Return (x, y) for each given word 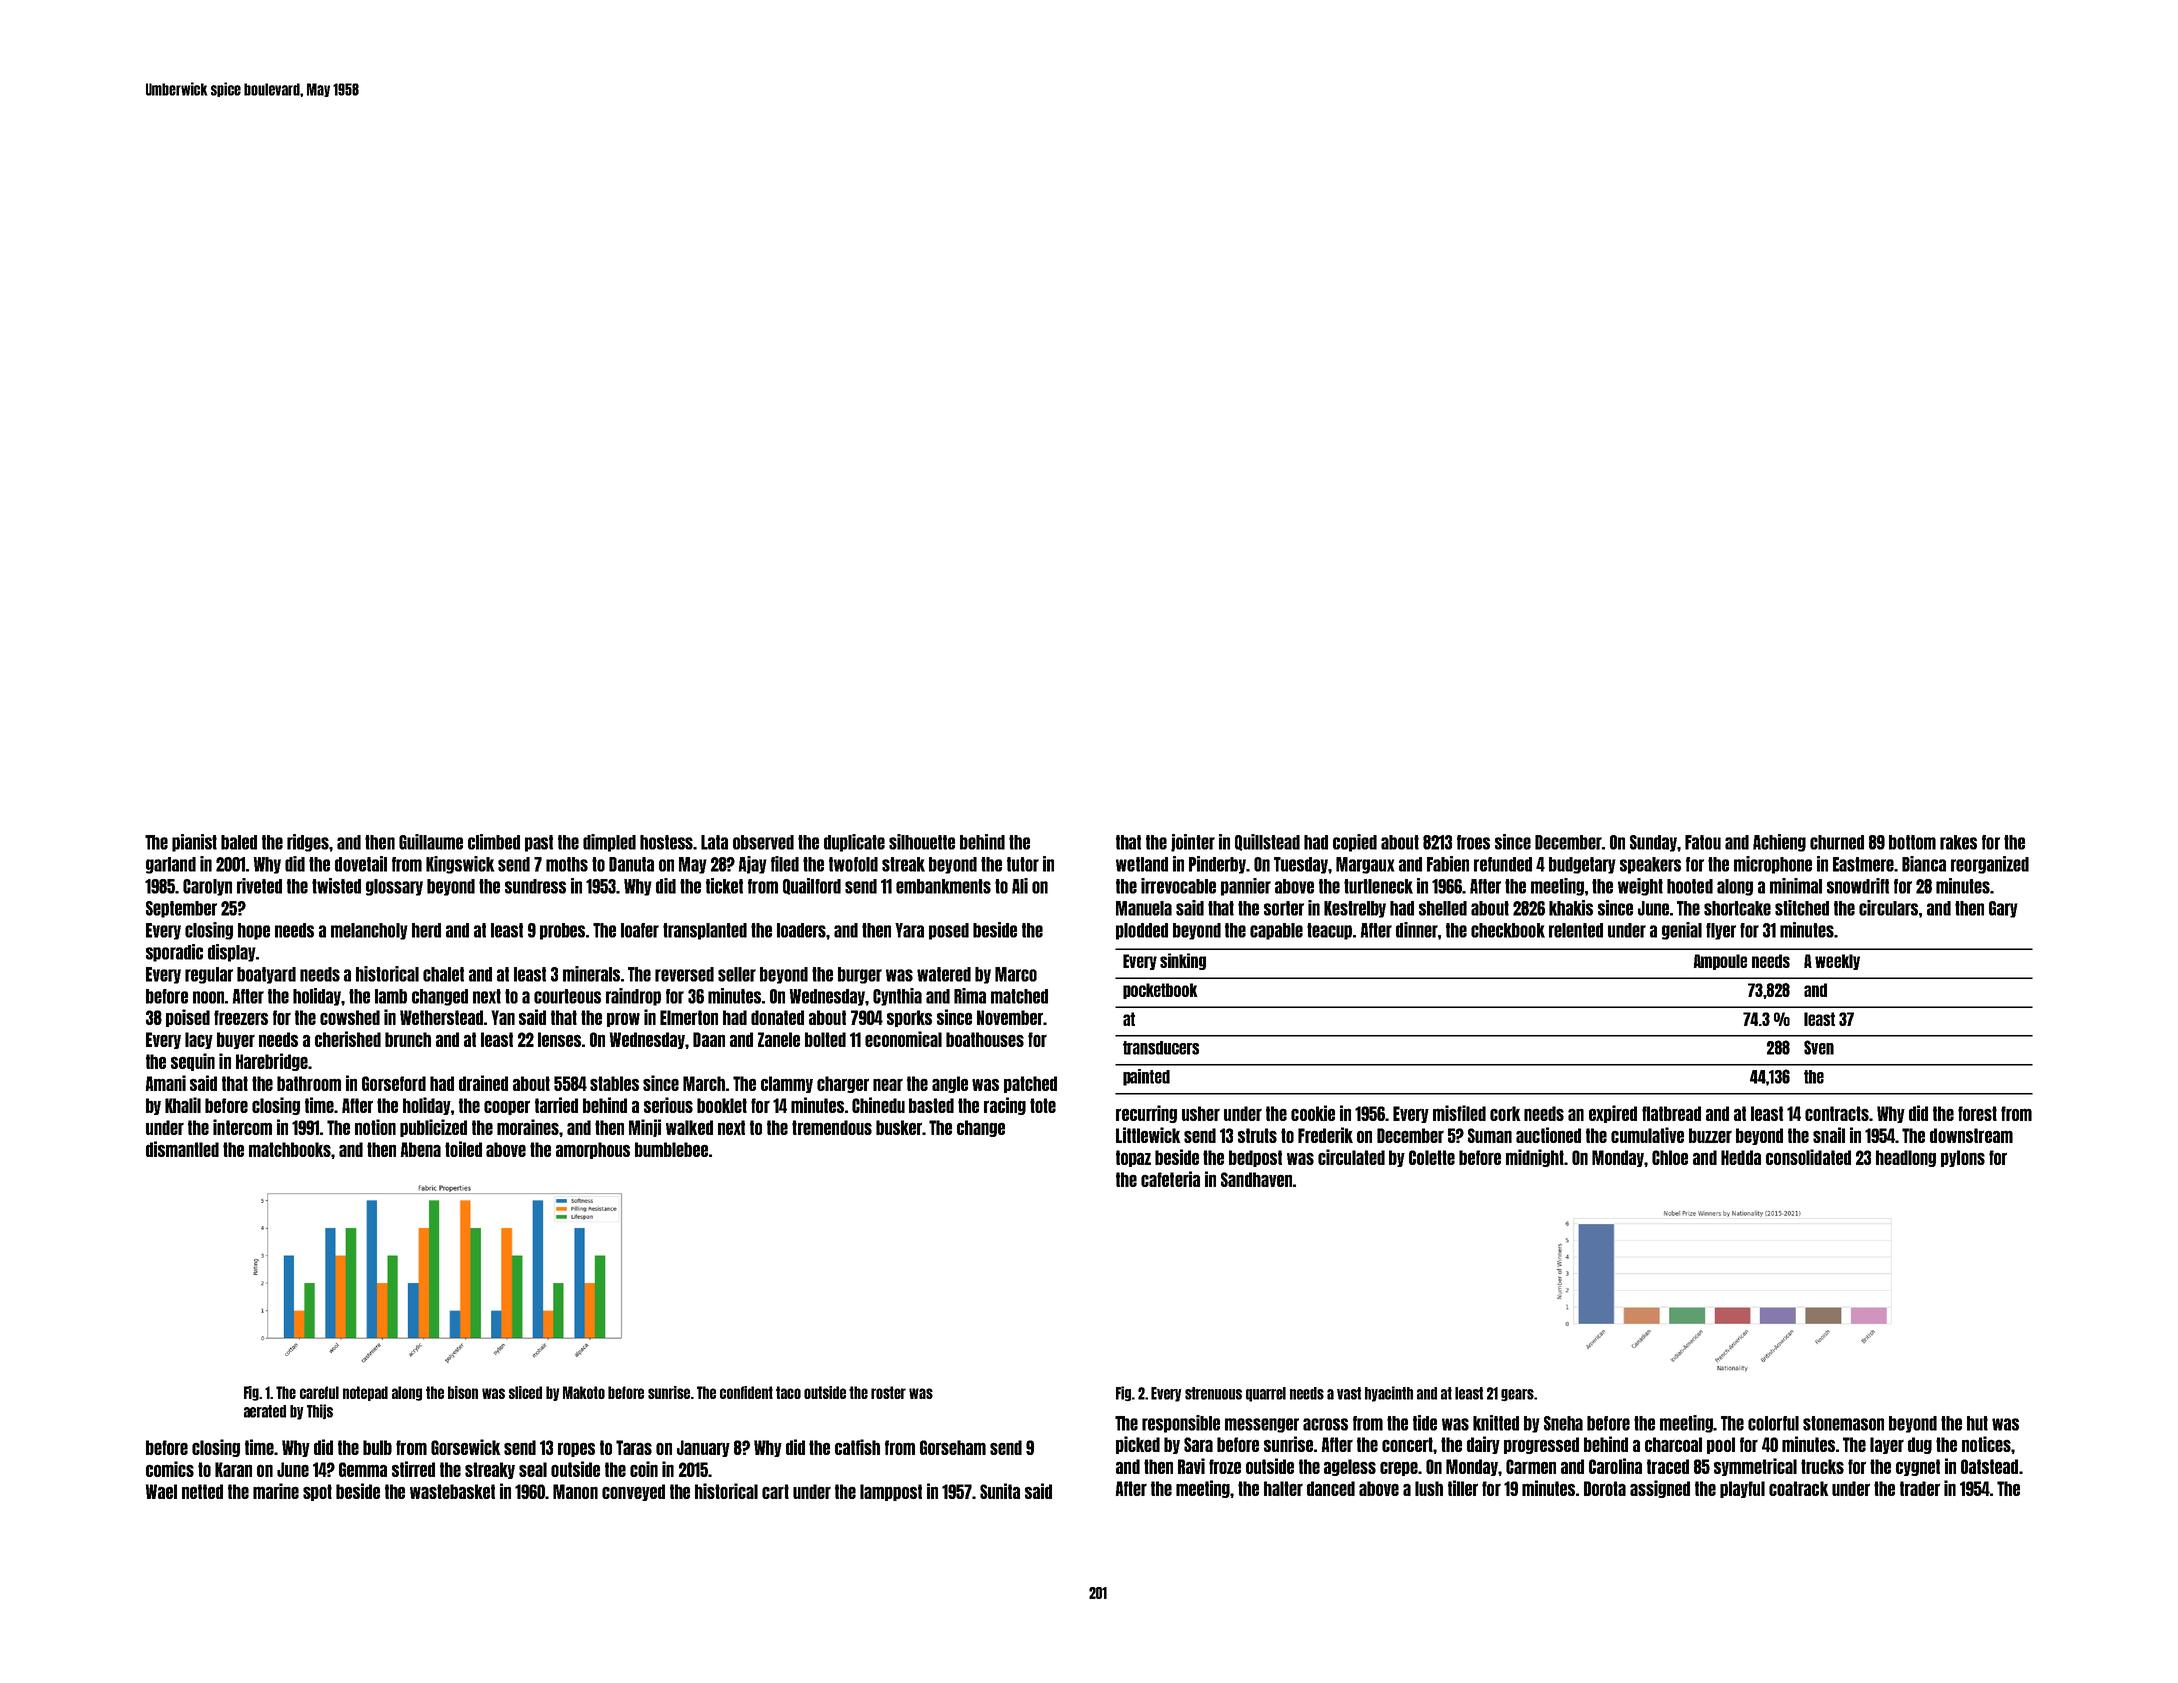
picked (1138, 1445)
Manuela (1144, 908)
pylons (1963, 1158)
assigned (1660, 1489)
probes (562, 931)
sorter (1284, 908)
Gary (2003, 909)
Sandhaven (1256, 1179)
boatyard (266, 975)
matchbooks (290, 1149)
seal (533, 1469)
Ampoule (1720, 962)
